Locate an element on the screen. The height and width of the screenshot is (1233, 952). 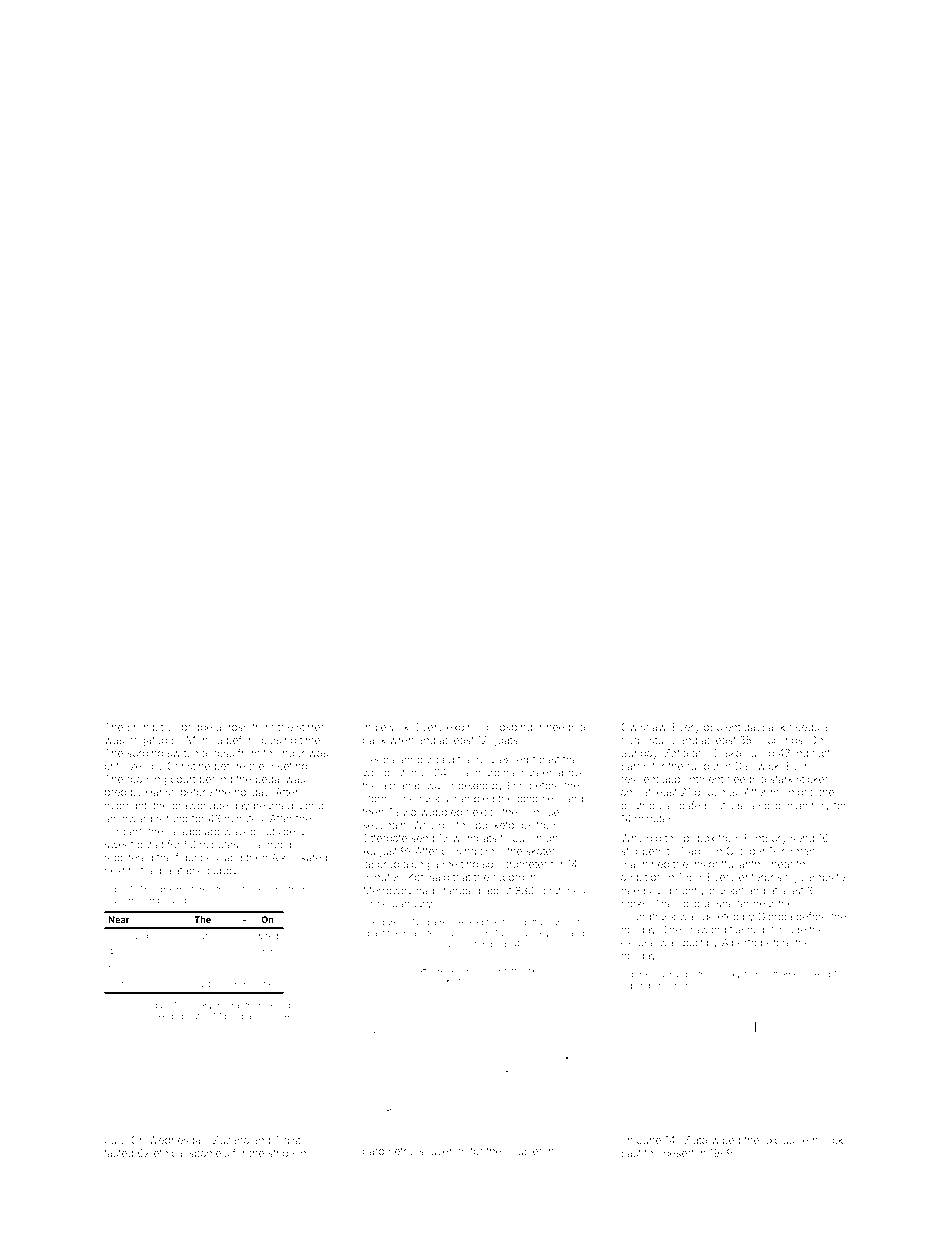
scrambled is located at coordinates (469, 799).
